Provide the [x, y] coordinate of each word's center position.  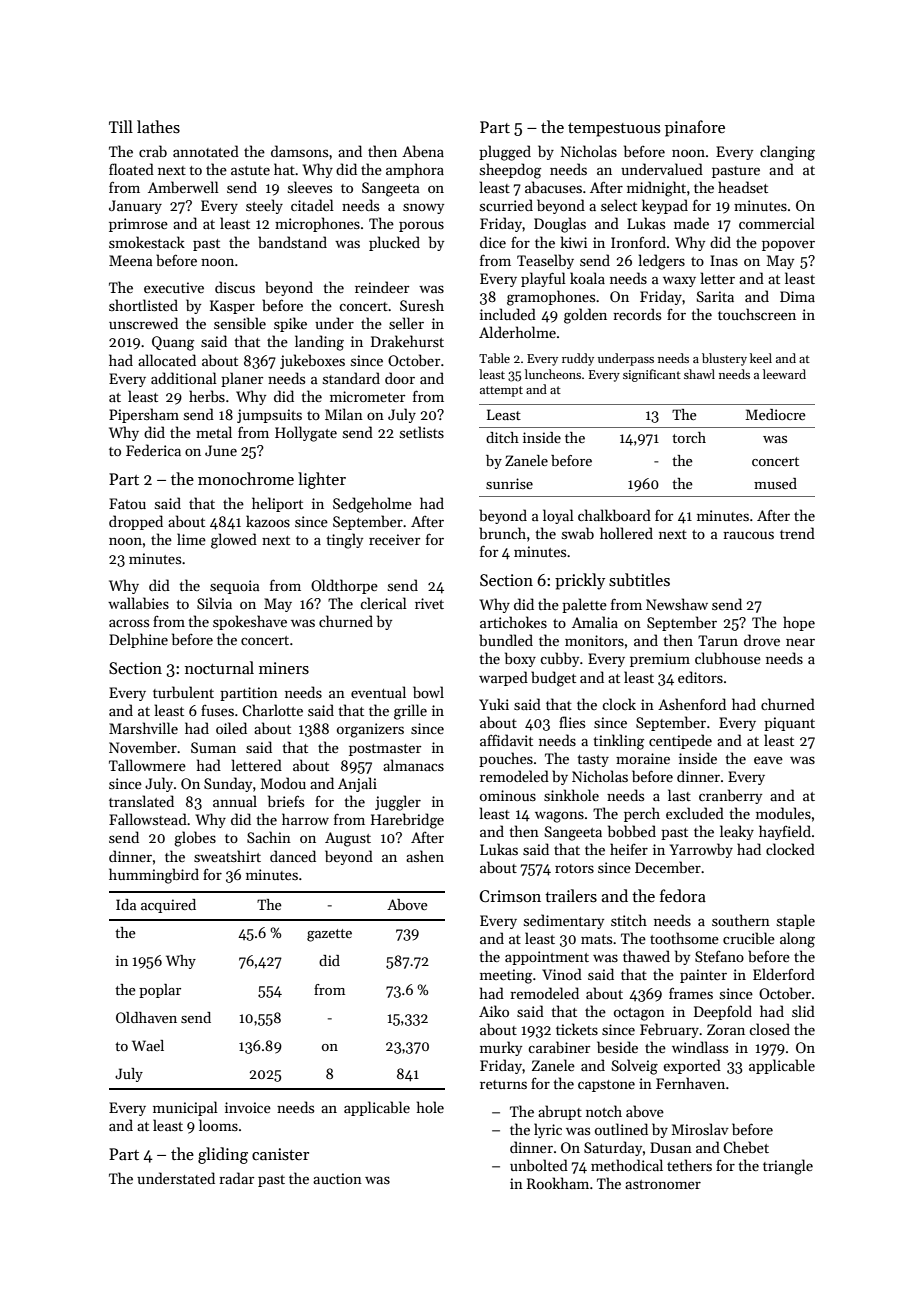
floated [131, 169]
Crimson [510, 896]
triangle [788, 1167]
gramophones [551, 298]
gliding [223, 1155]
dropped [136, 522]
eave [768, 760]
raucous [748, 535]
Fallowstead [148, 819]
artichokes [513, 622]
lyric [548, 1130]
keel [761, 358]
